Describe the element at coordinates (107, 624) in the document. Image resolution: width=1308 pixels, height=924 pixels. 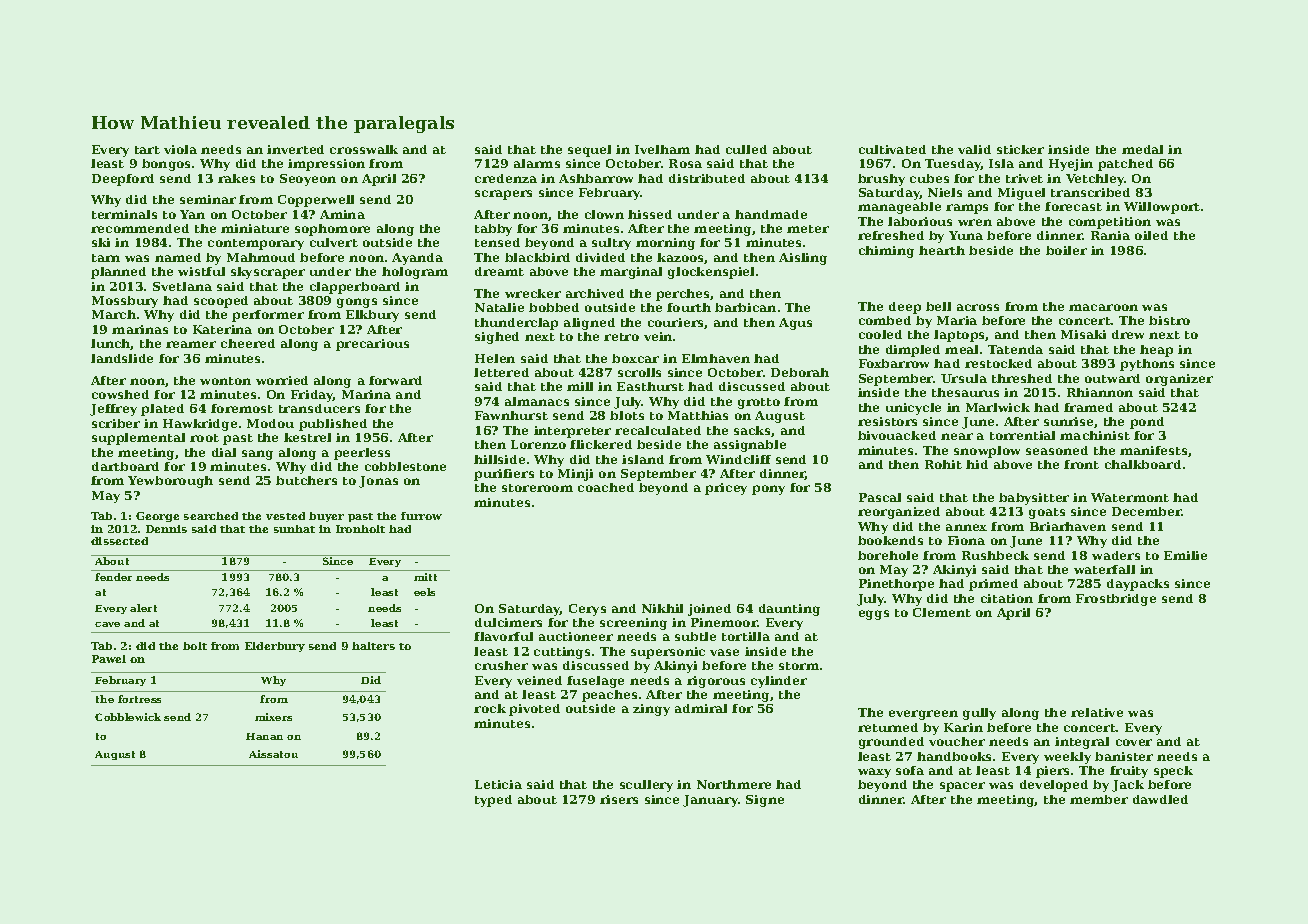
I see `cave` at that location.
